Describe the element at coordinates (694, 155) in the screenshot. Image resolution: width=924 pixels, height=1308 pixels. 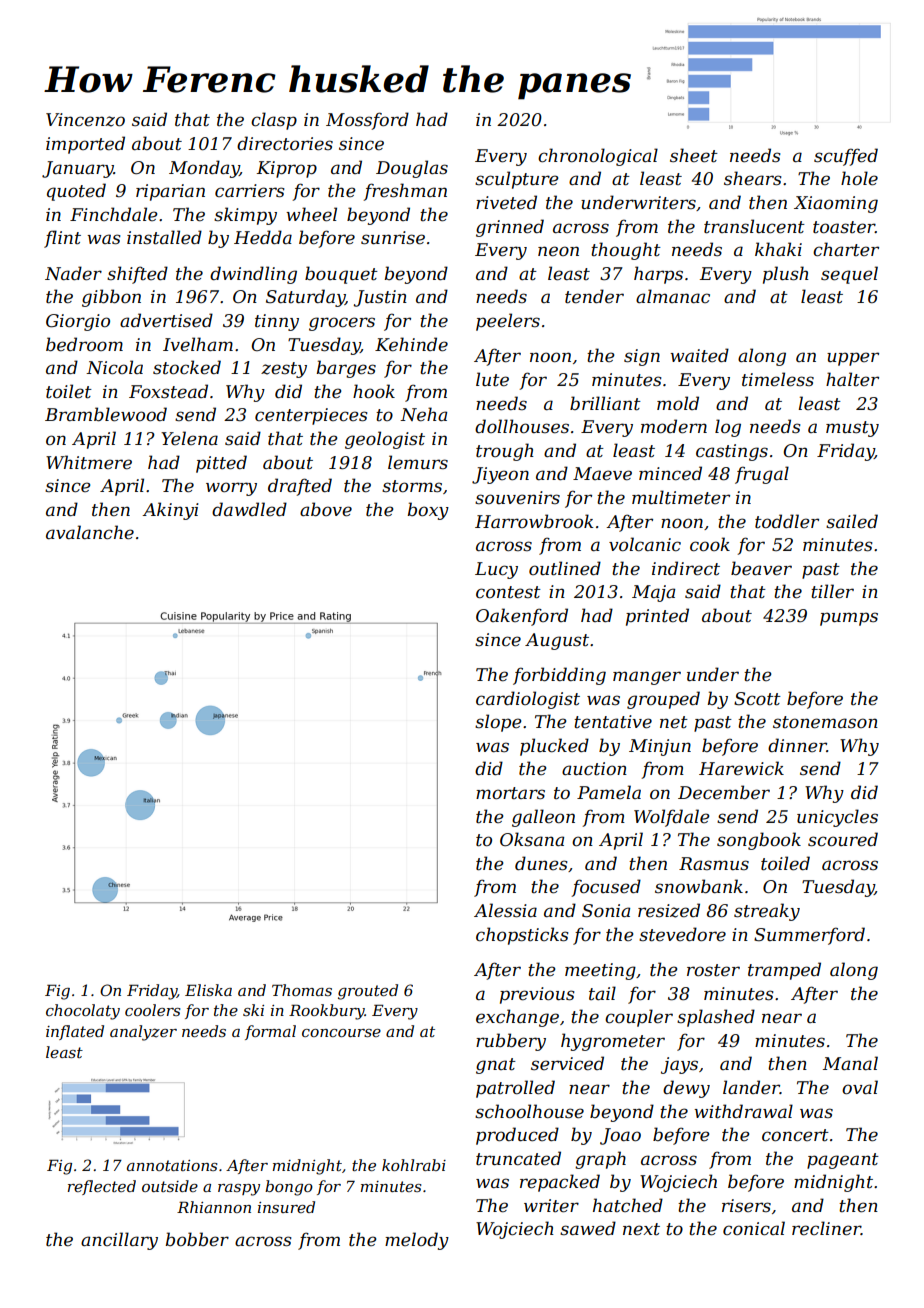
I see `sheet` at that location.
